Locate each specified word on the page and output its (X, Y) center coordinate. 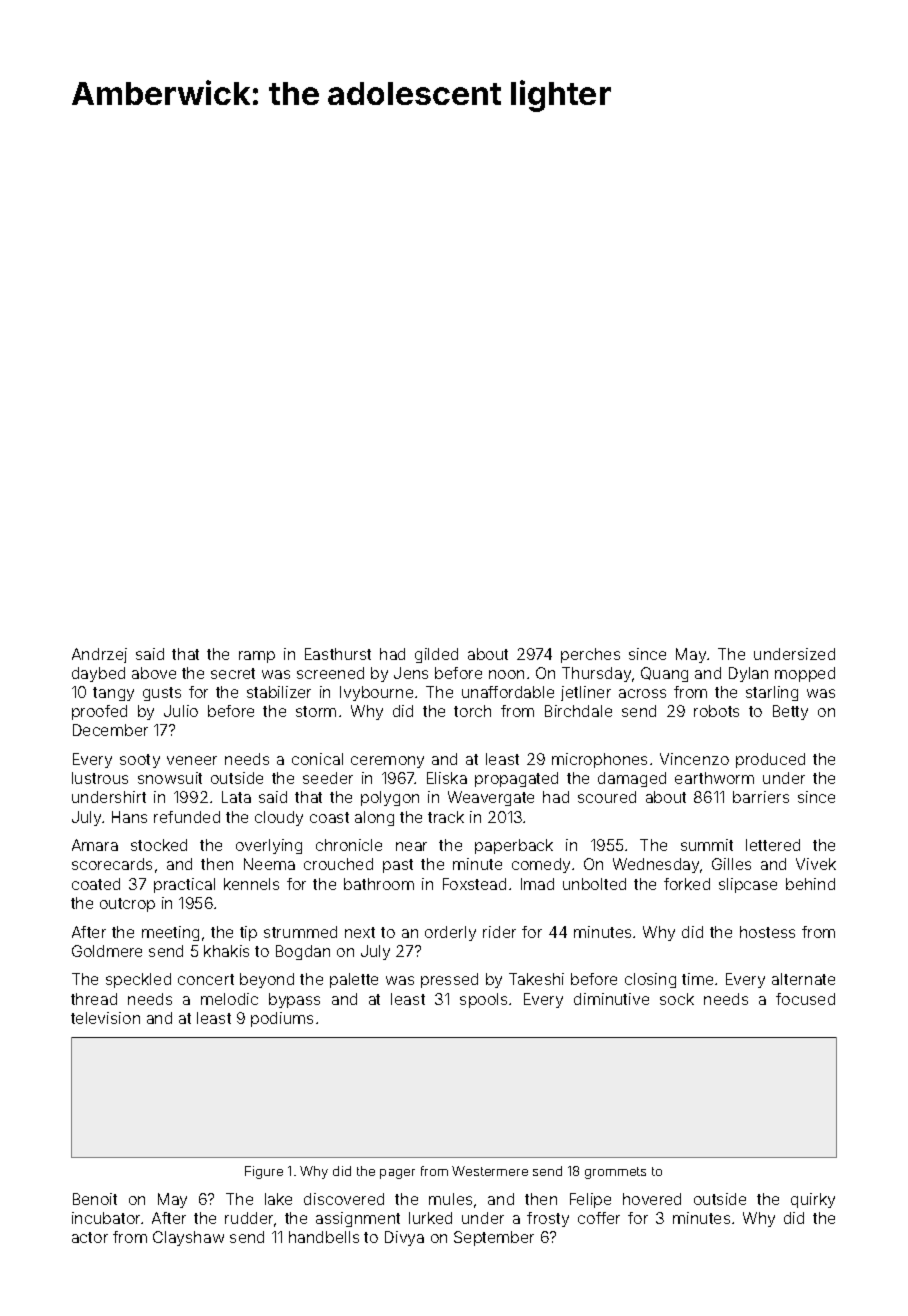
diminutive (611, 999)
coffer (599, 1218)
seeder (328, 778)
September (494, 1238)
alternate (803, 979)
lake (278, 1199)
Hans (129, 817)
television (105, 1018)
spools (483, 1000)
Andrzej (99, 655)
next (360, 932)
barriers (761, 797)
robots (716, 711)
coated (96, 884)
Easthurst (338, 654)
